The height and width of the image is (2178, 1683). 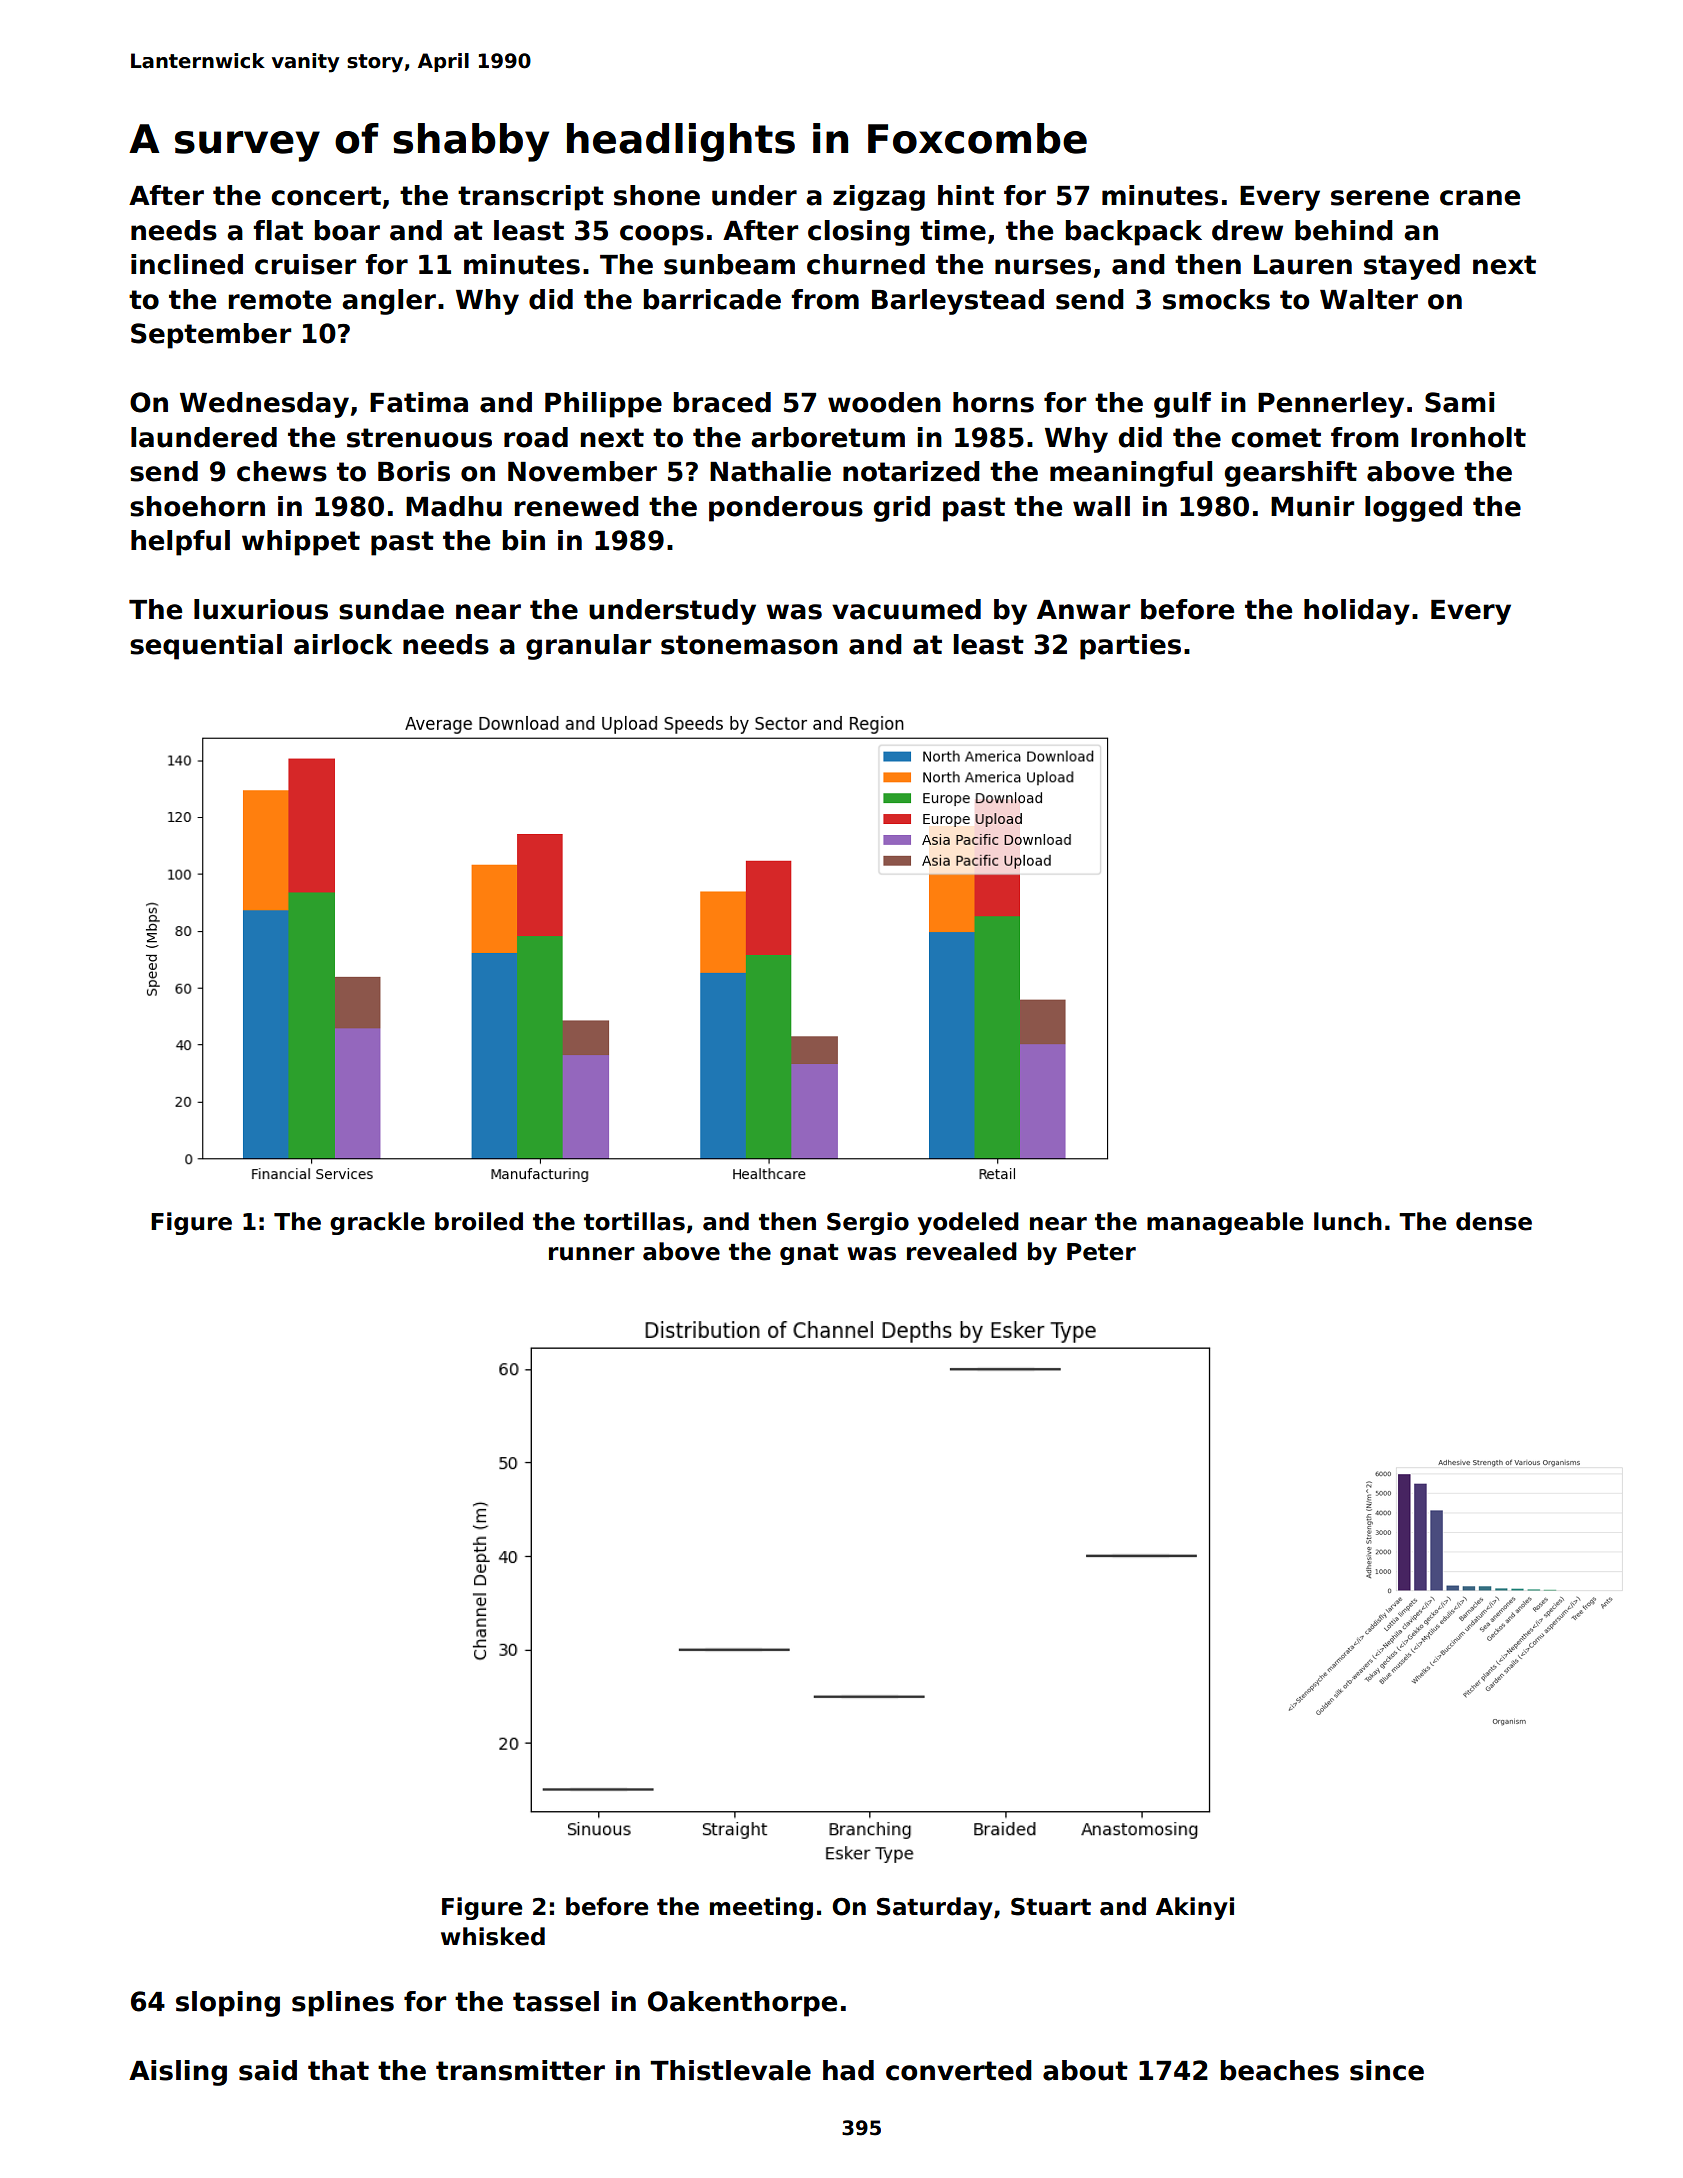 I want to click on transmitter, so click(x=520, y=2070).
